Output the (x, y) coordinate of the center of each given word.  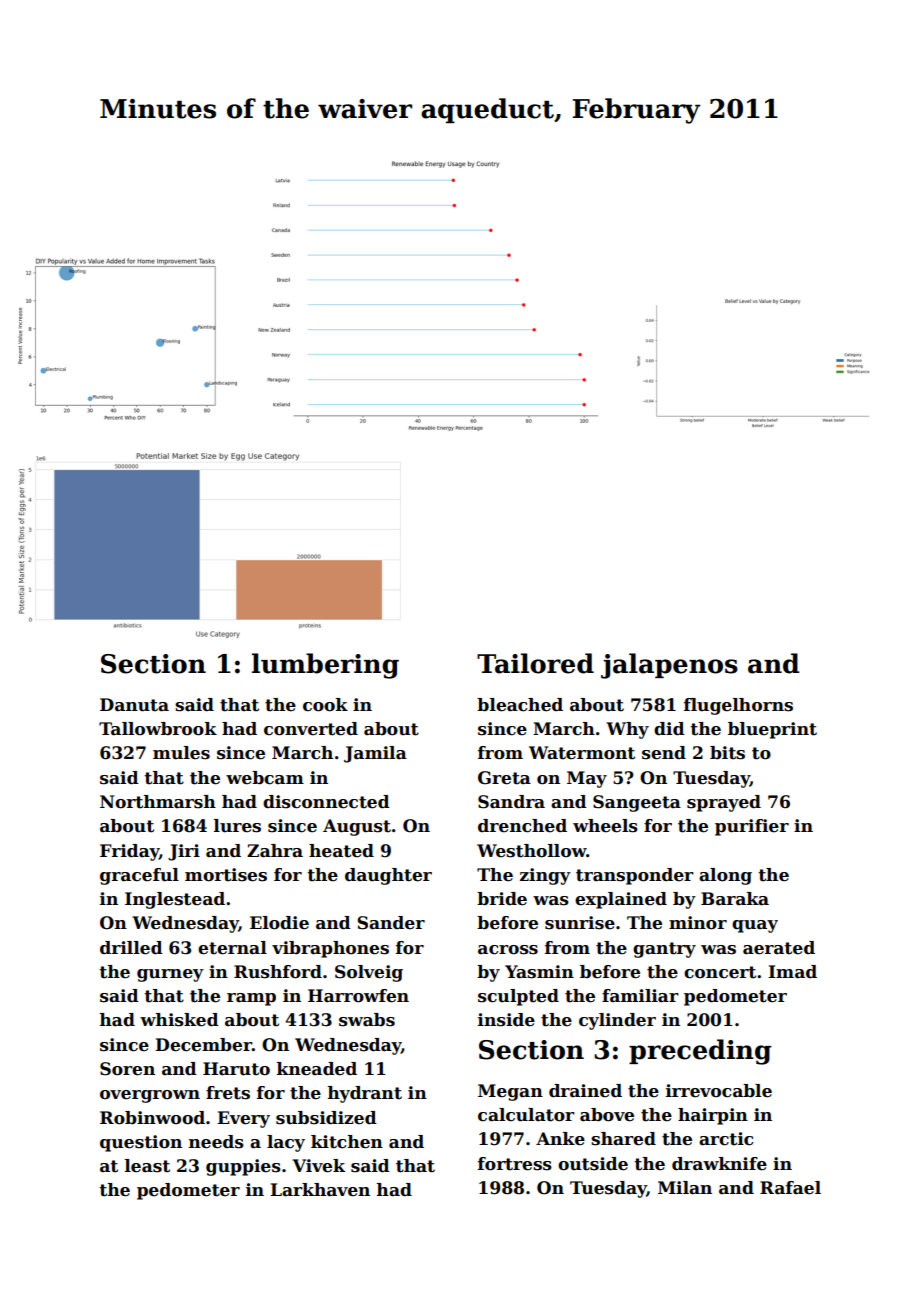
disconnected (326, 802)
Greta (504, 778)
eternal (232, 948)
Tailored (535, 663)
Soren (127, 1069)
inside (506, 1020)
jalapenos (669, 666)
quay (755, 926)
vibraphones (330, 949)
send (664, 753)
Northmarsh (158, 802)
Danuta (134, 705)
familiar (640, 996)
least (147, 1166)
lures (237, 826)
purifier (752, 827)
